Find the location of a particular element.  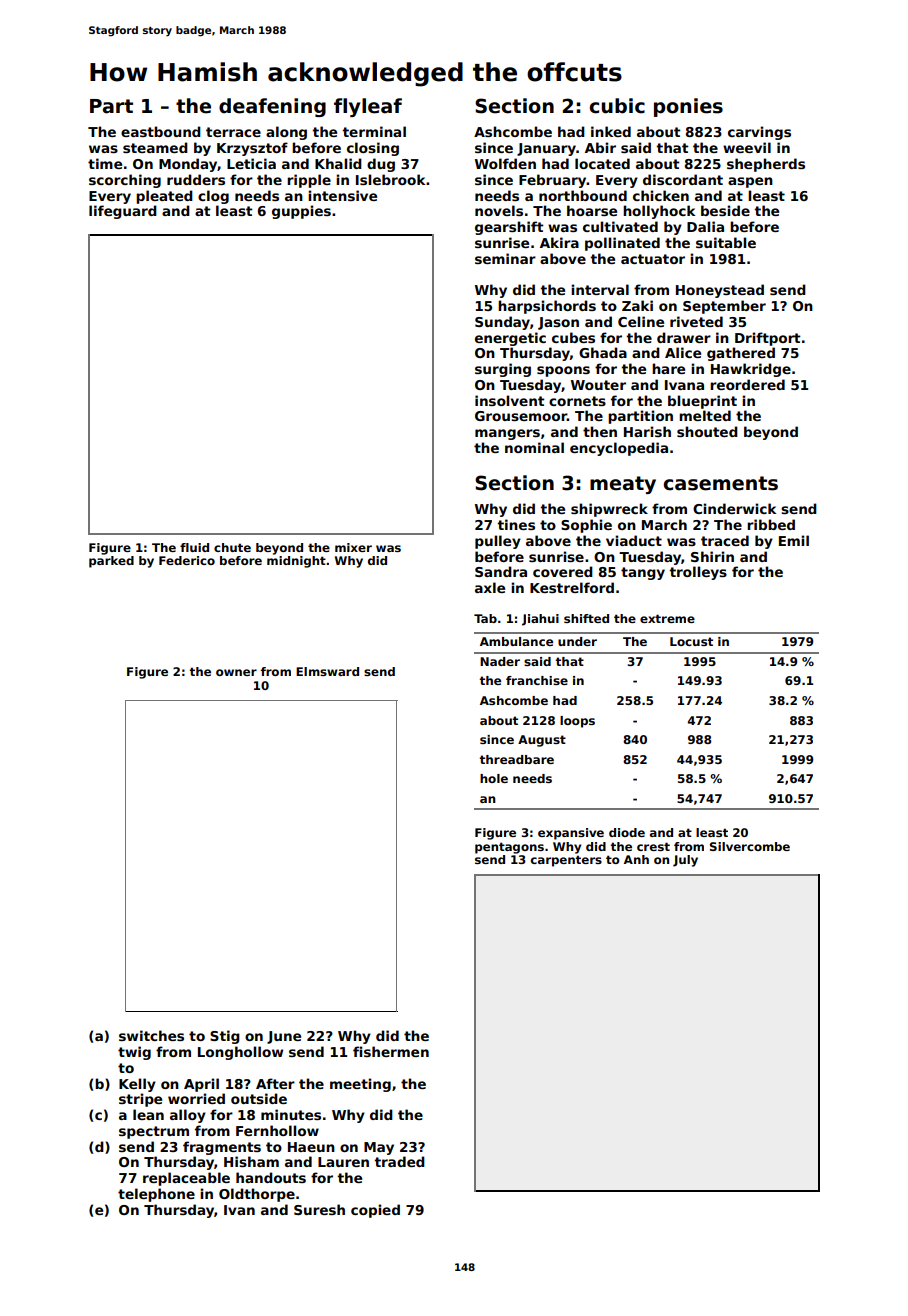

Emil is located at coordinates (794, 540).
